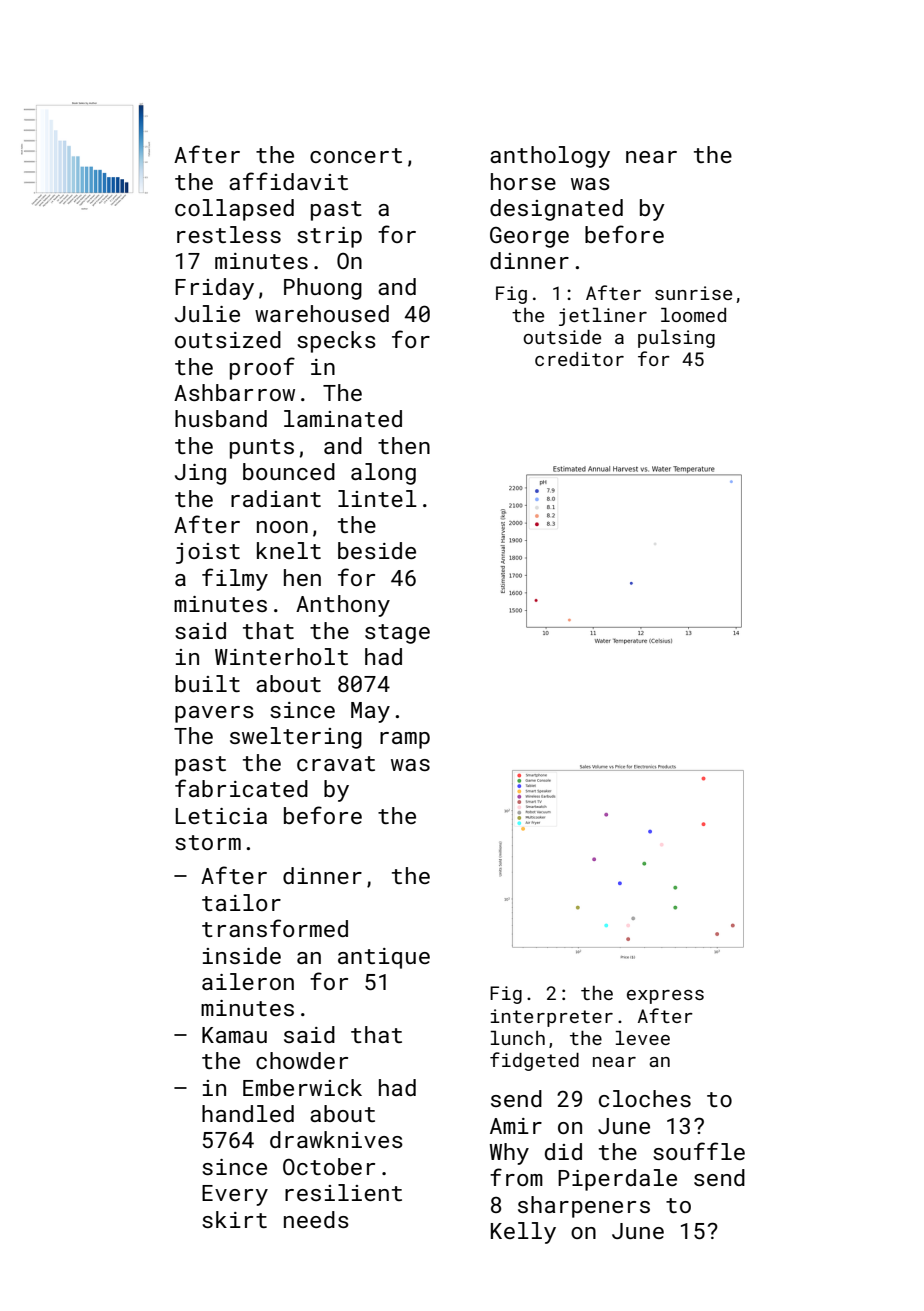 The height and width of the screenshot is (1311, 924). Describe the element at coordinates (693, 293) in the screenshot. I see `sunrise` at that location.
